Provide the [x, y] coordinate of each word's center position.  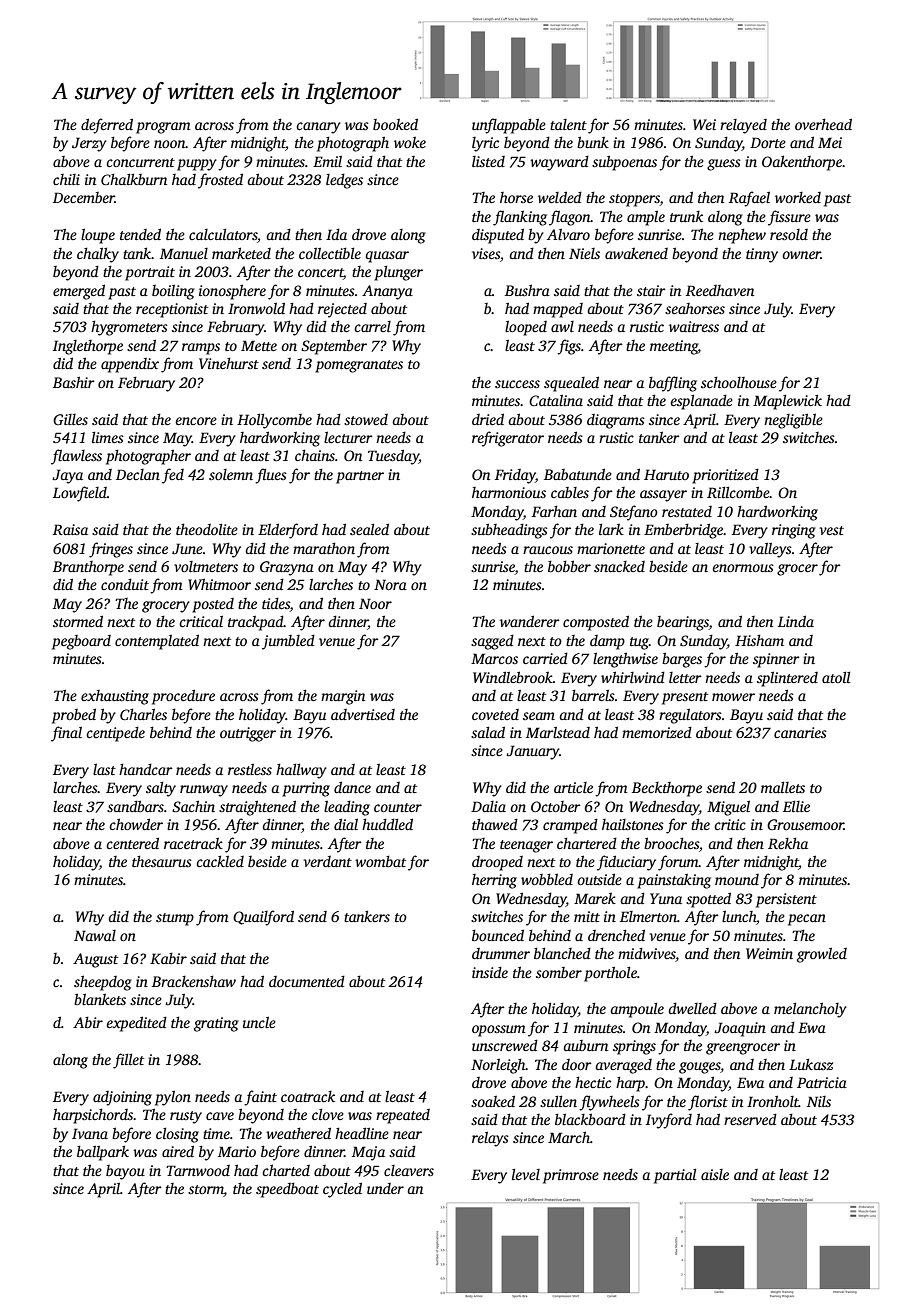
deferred [107, 126]
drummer [501, 953]
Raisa [70, 529]
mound [737, 879]
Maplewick [787, 402]
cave [220, 1116]
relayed [743, 126]
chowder [136, 824]
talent [568, 124]
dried [488, 419]
